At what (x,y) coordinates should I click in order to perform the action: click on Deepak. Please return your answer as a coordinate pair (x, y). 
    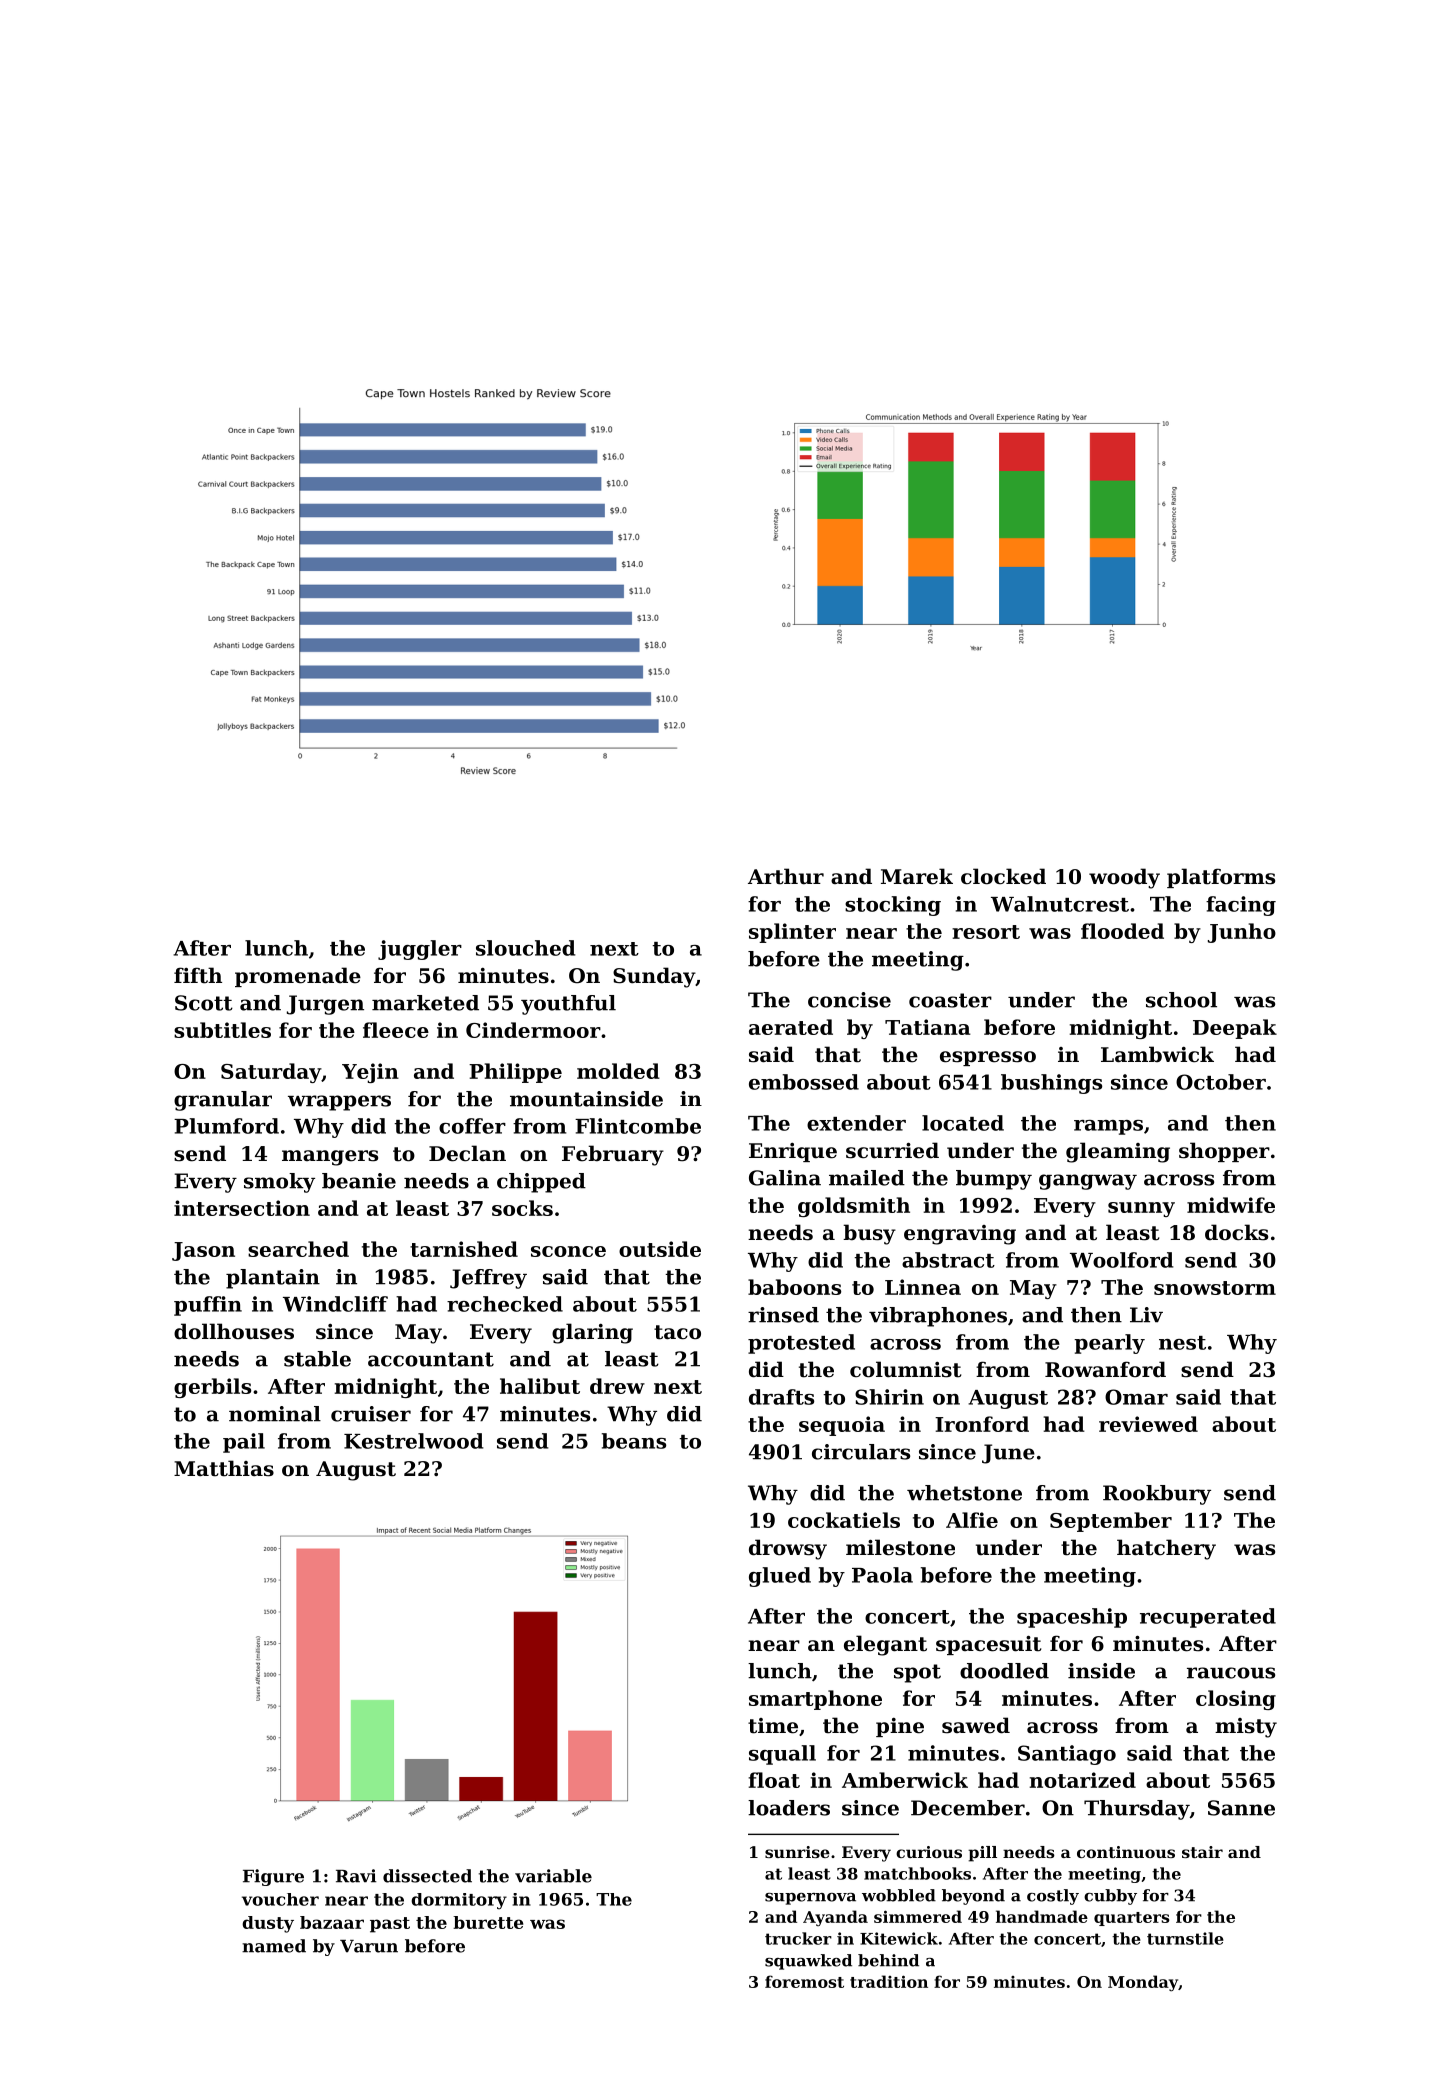
    Looking at the image, I should click on (1235, 1029).
